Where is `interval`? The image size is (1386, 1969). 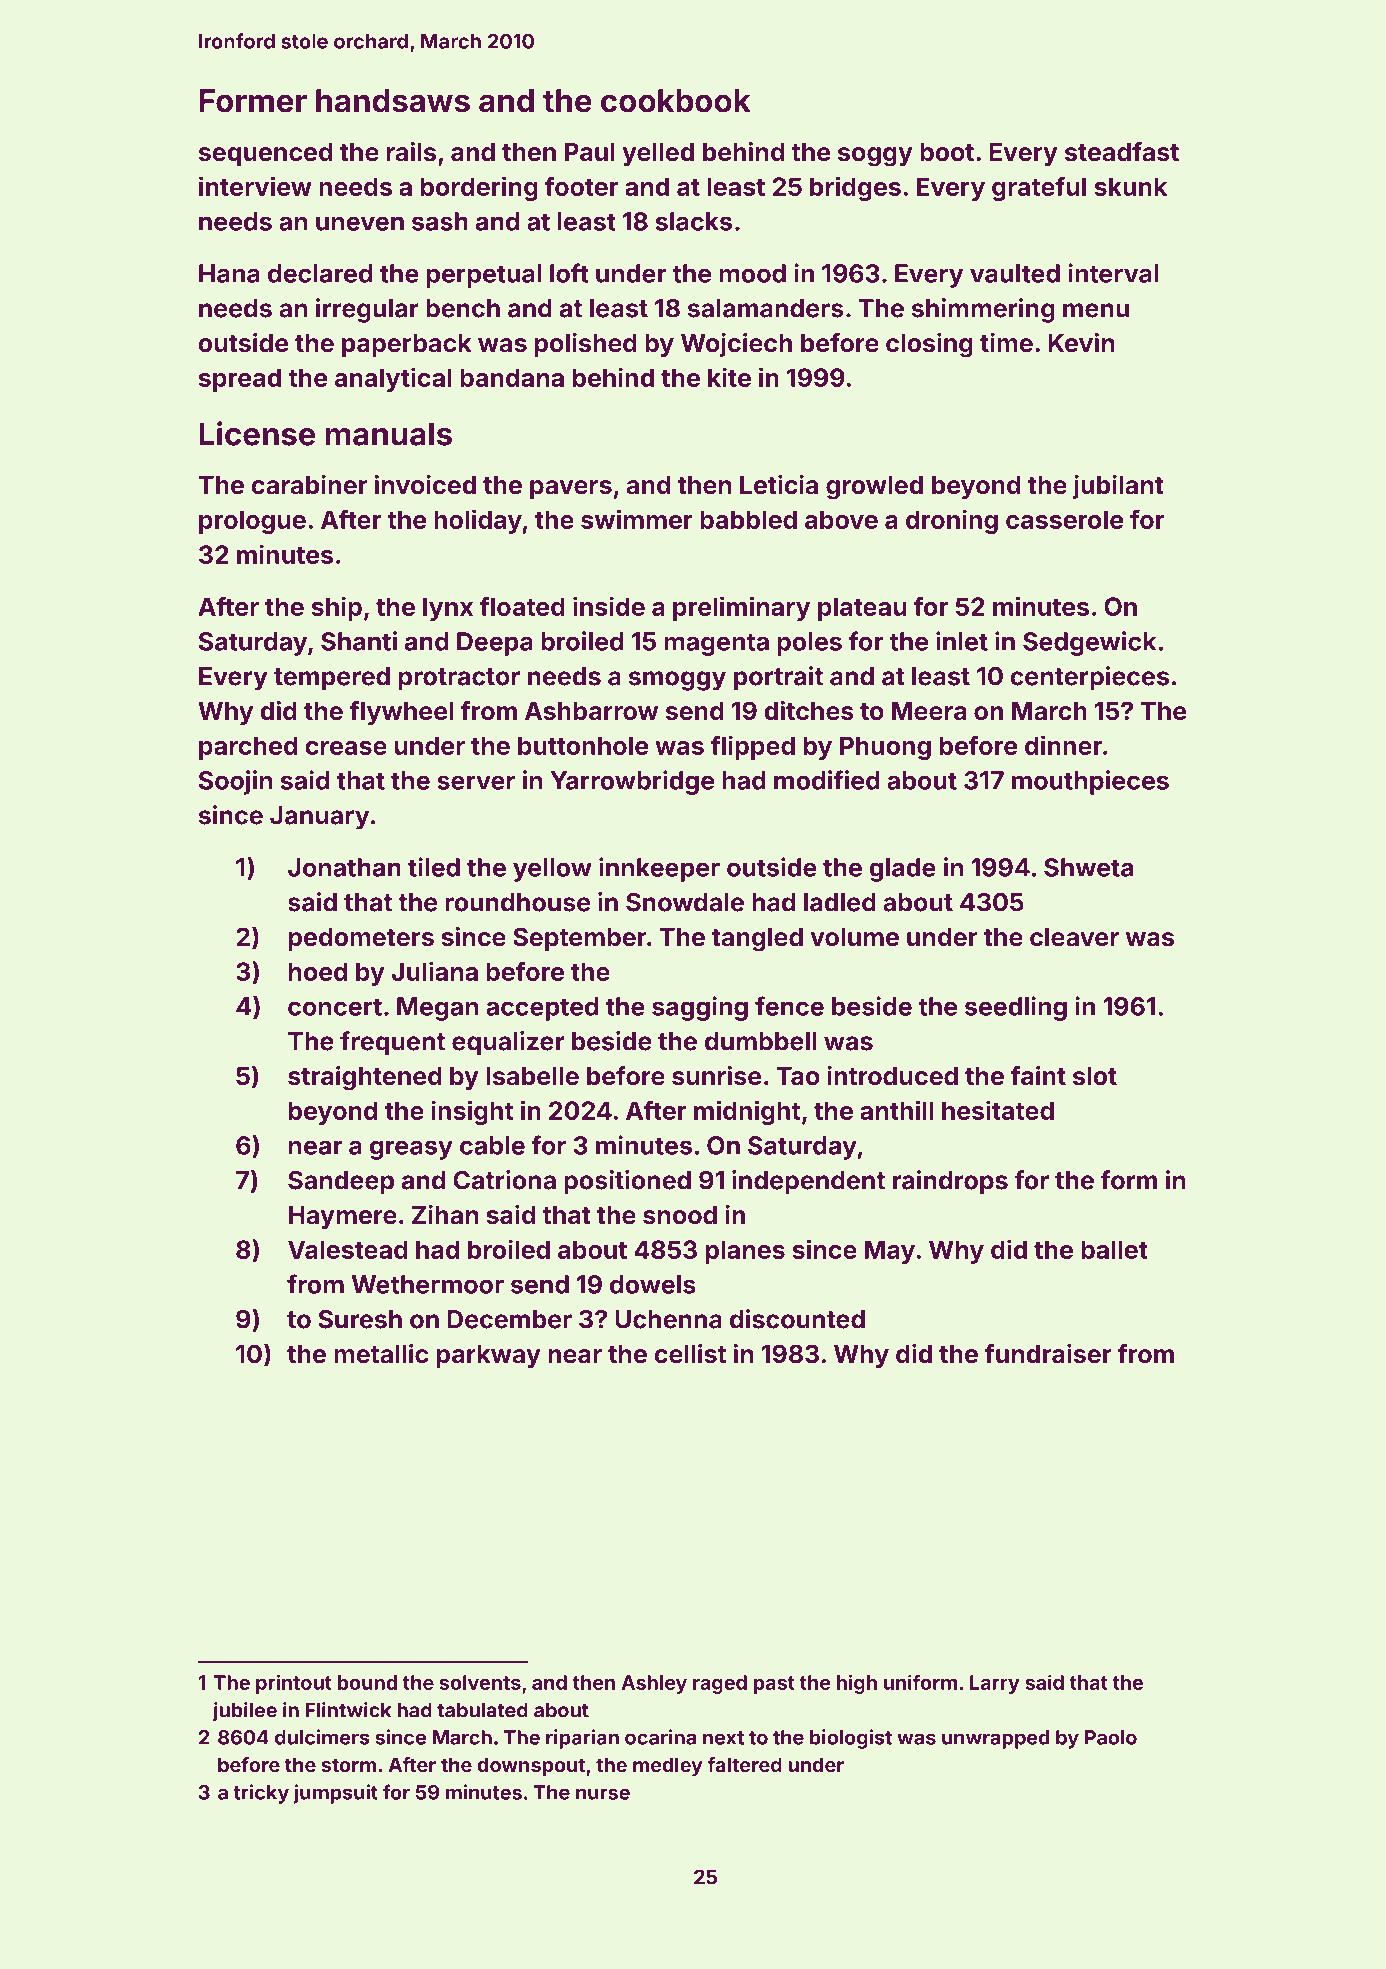
interval is located at coordinates (1113, 273).
